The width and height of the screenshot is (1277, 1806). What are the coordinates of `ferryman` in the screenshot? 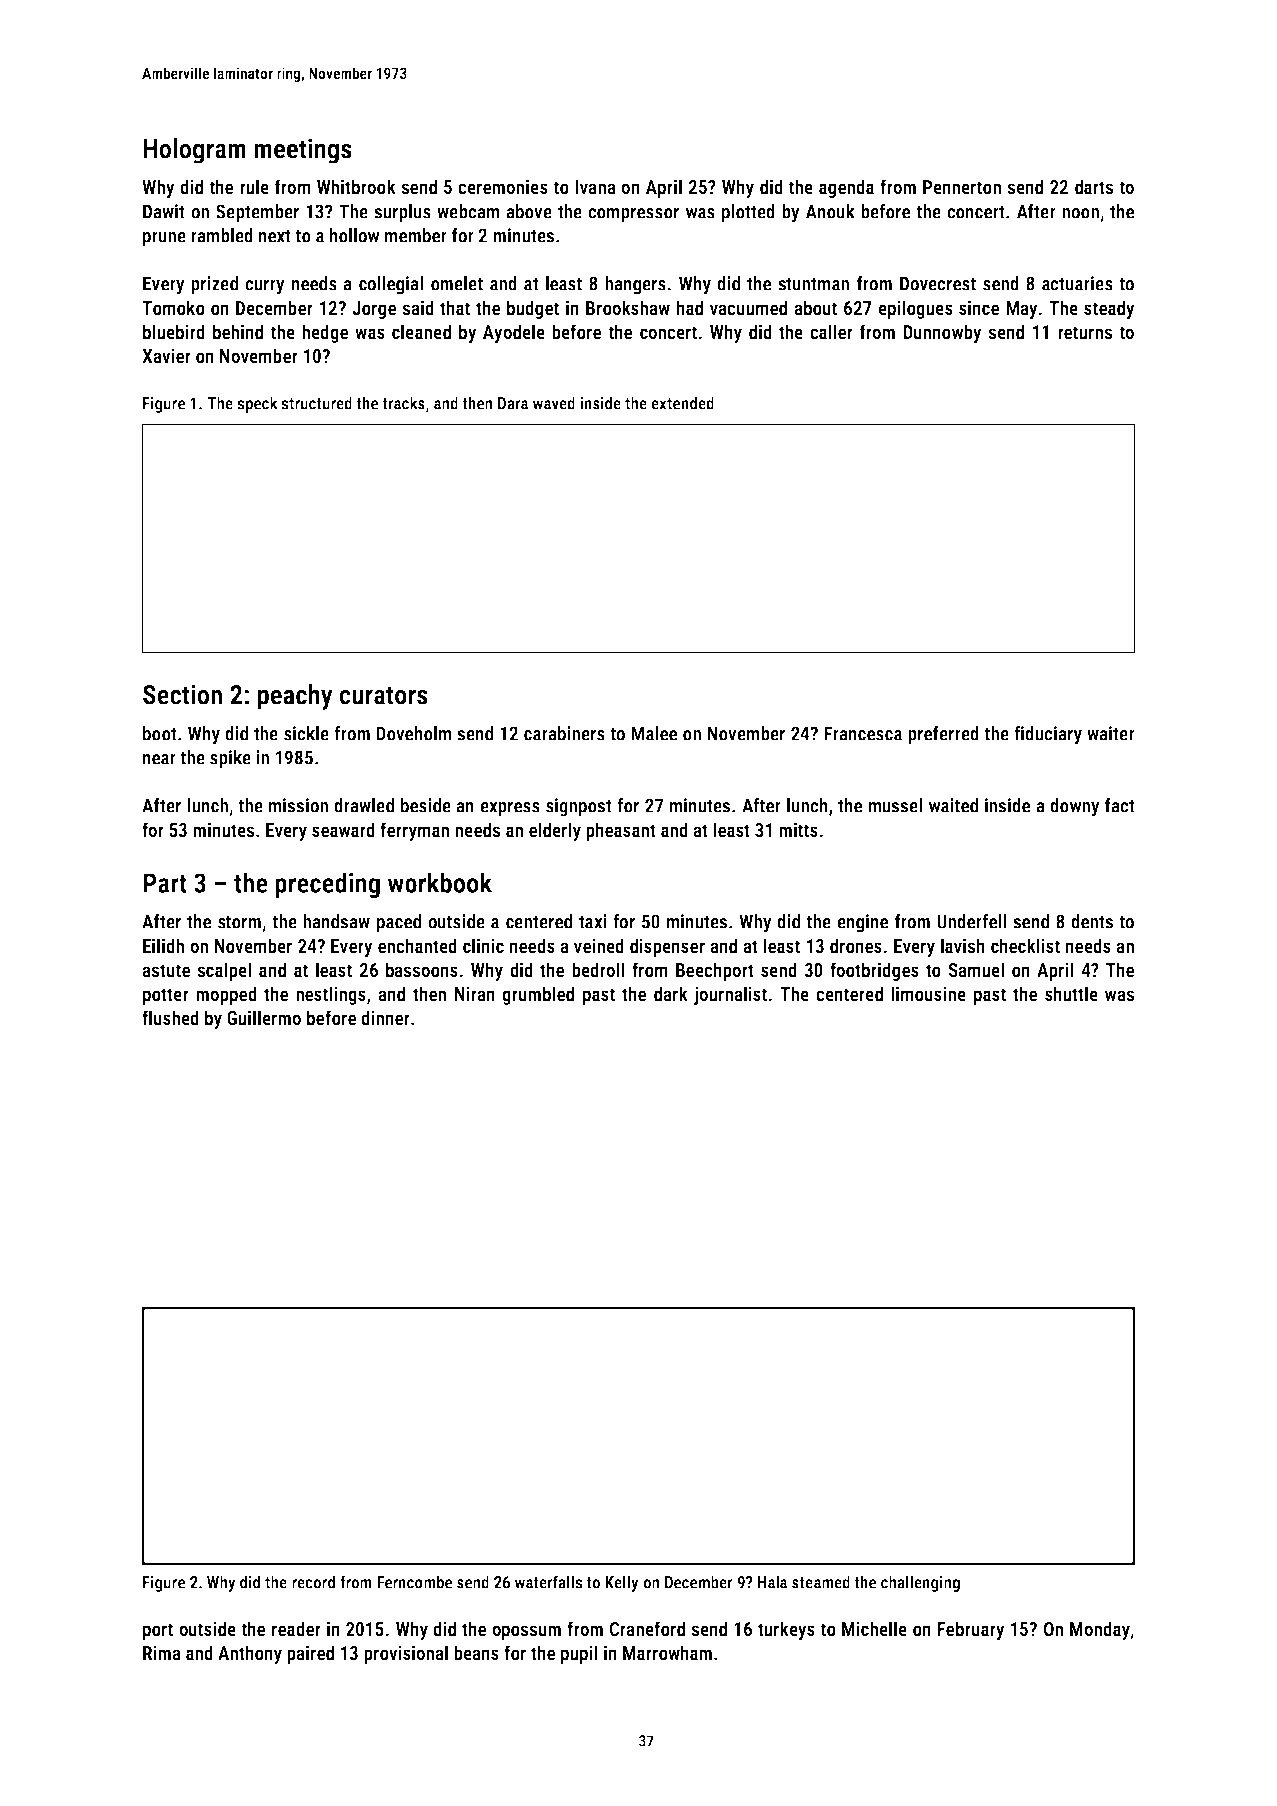 It's located at (414, 831).
